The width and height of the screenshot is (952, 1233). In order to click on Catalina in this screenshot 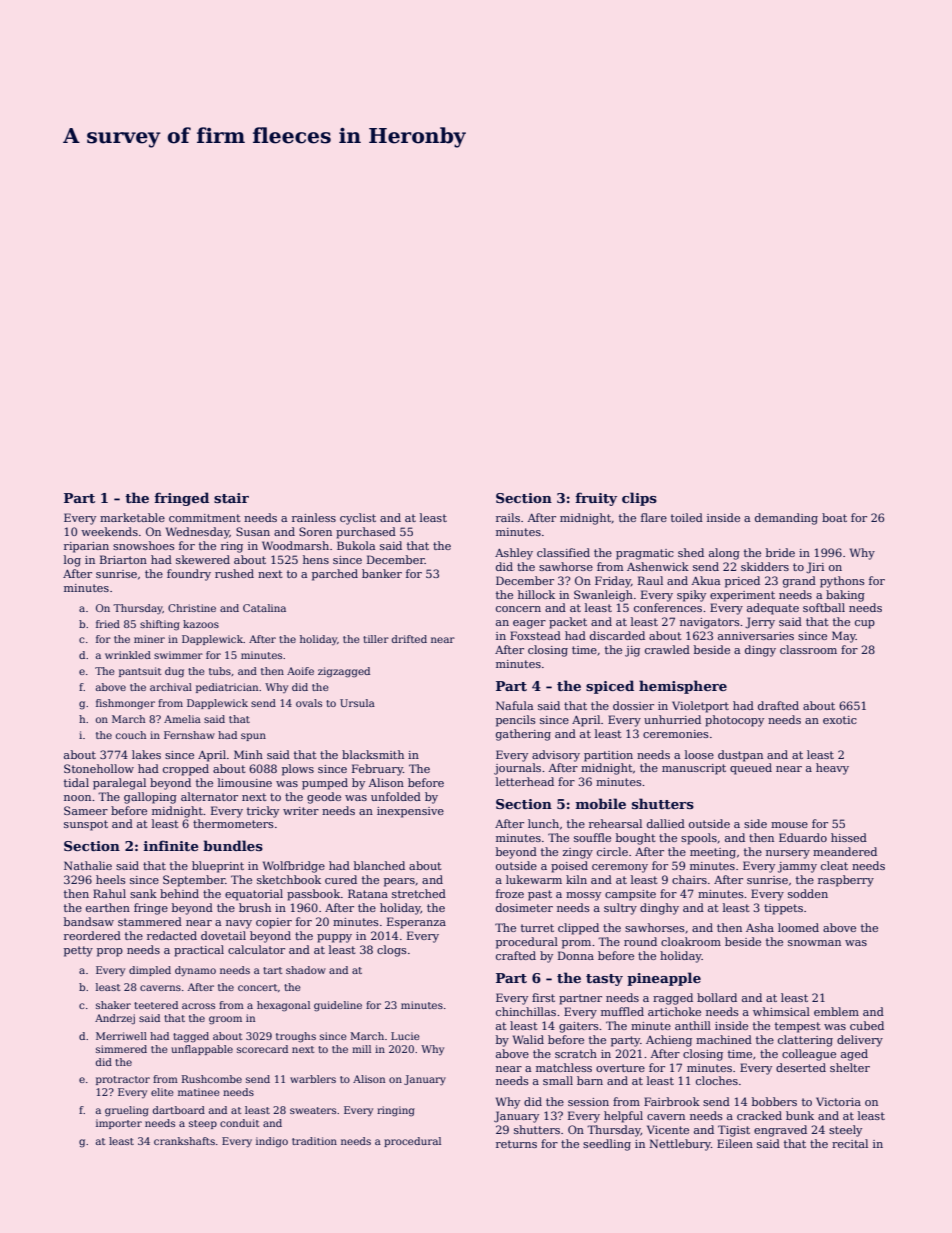, I will do `click(264, 608)`.
